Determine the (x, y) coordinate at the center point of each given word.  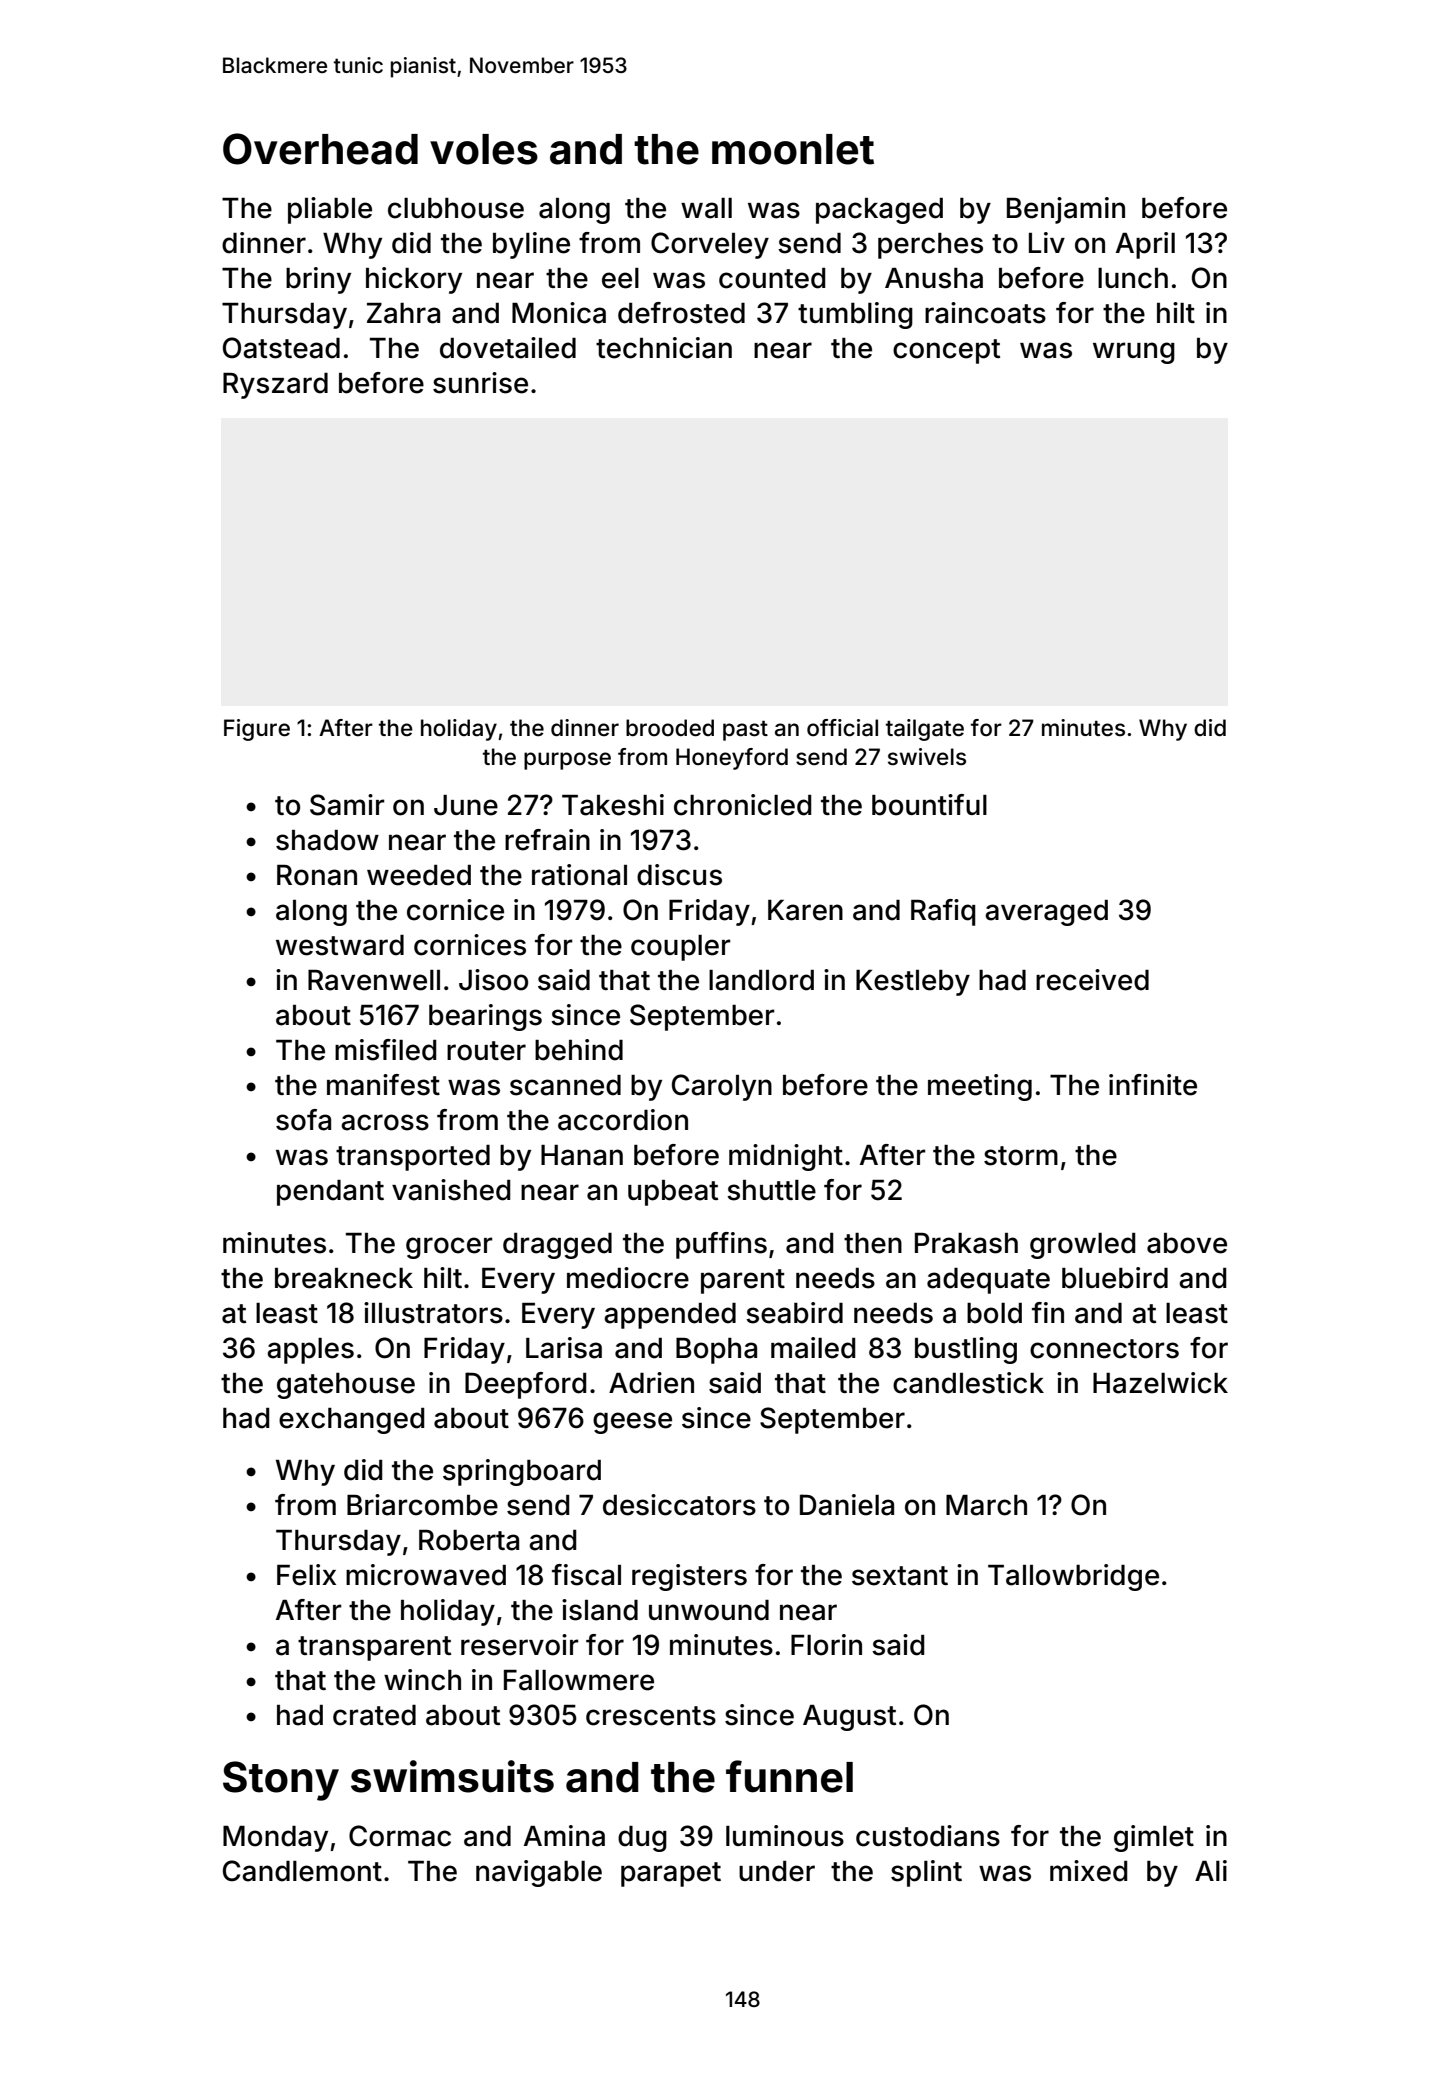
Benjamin (1066, 210)
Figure (257, 730)
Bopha (716, 1351)
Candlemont (302, 1871)
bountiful (929, 805)
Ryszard (275, 386)
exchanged (351, 1421)
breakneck (344, 1278)
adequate (988, 1281)
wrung (1134, 353)
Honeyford (732, 759)
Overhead (320, 149)
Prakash (966, 1243)
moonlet (793, 149)
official (842, 728)
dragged (557, 1246)
